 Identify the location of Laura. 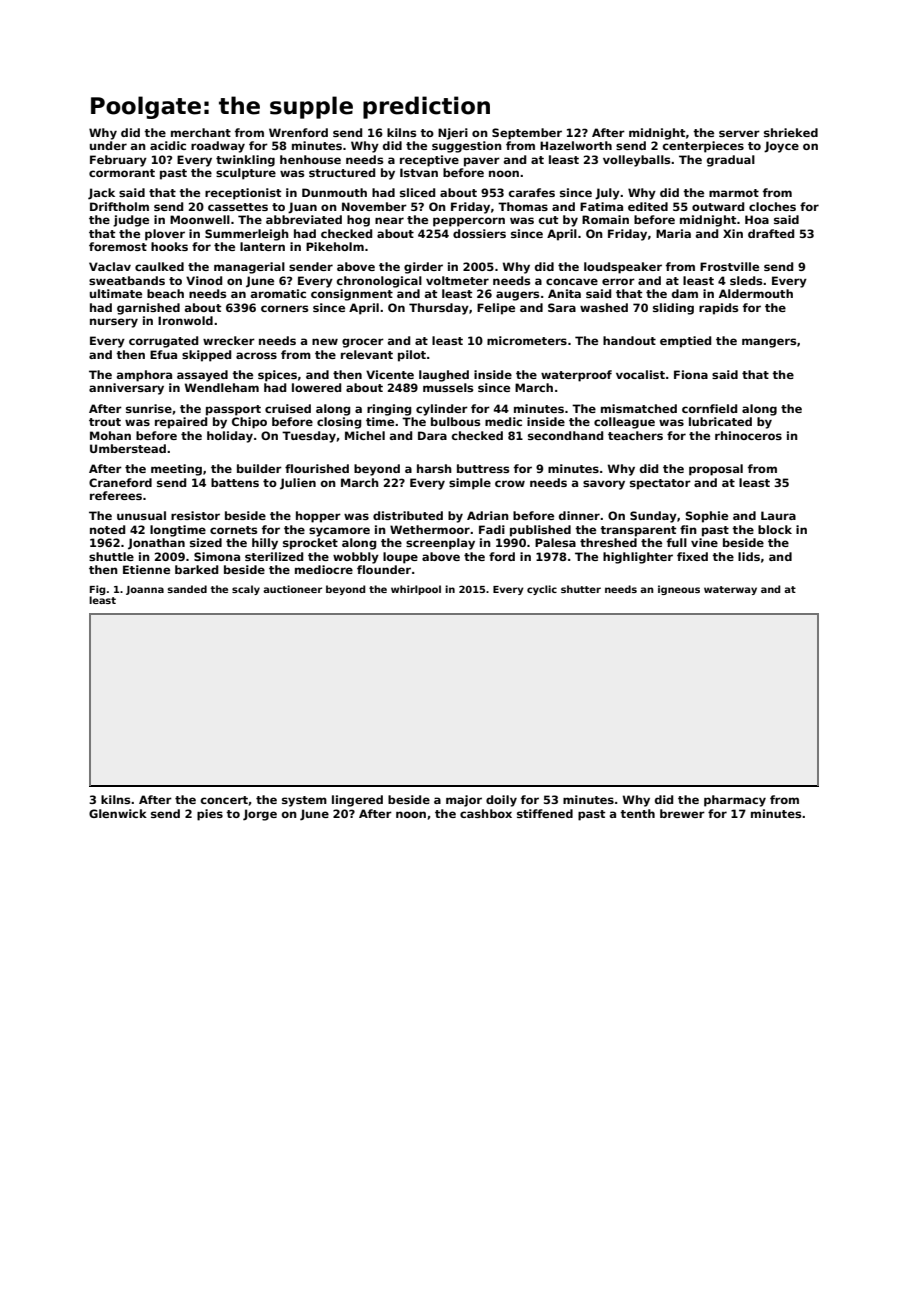
(778, 515).
